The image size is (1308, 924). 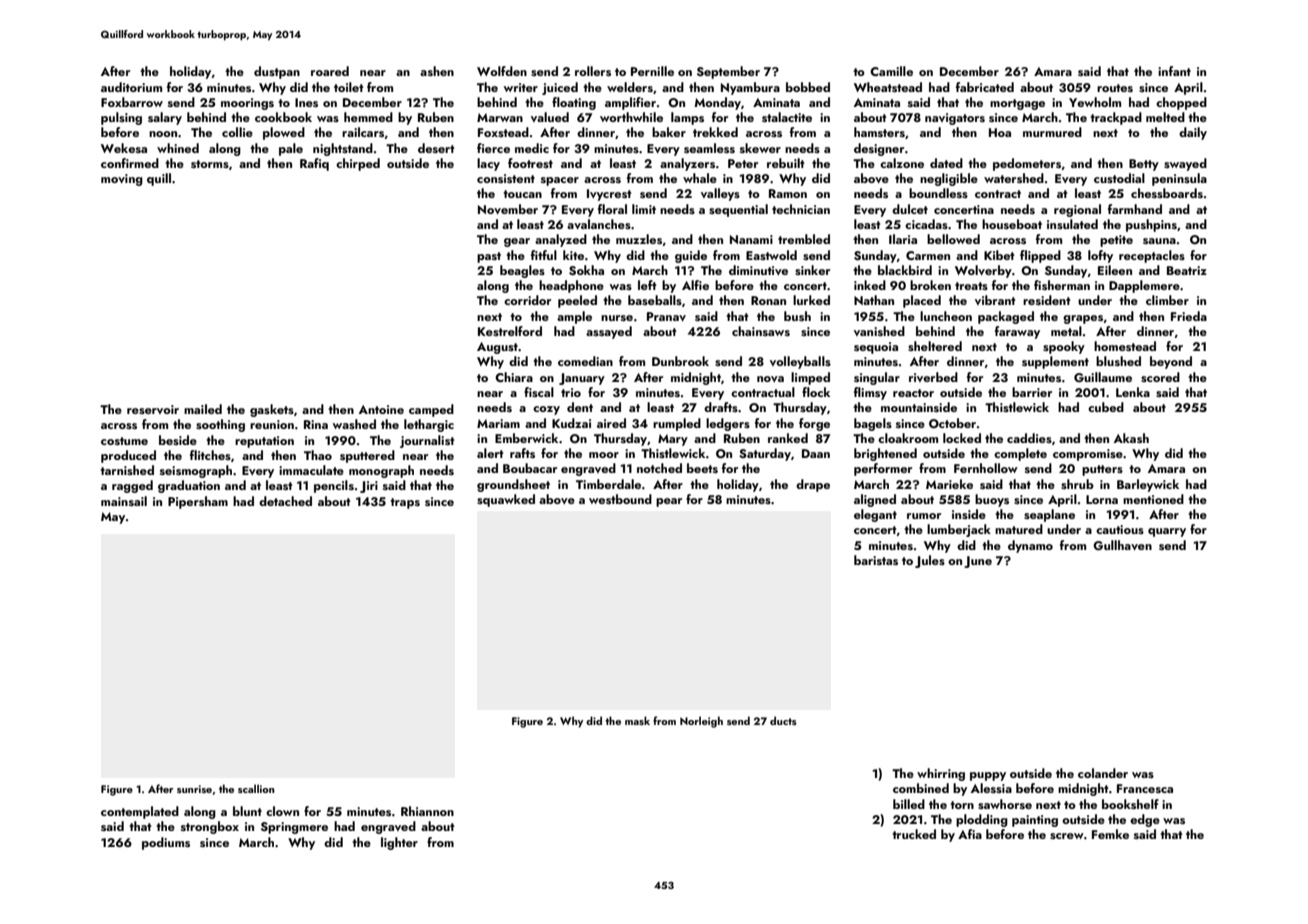 I want to click on reservoir, so click(x=153, y=409).
